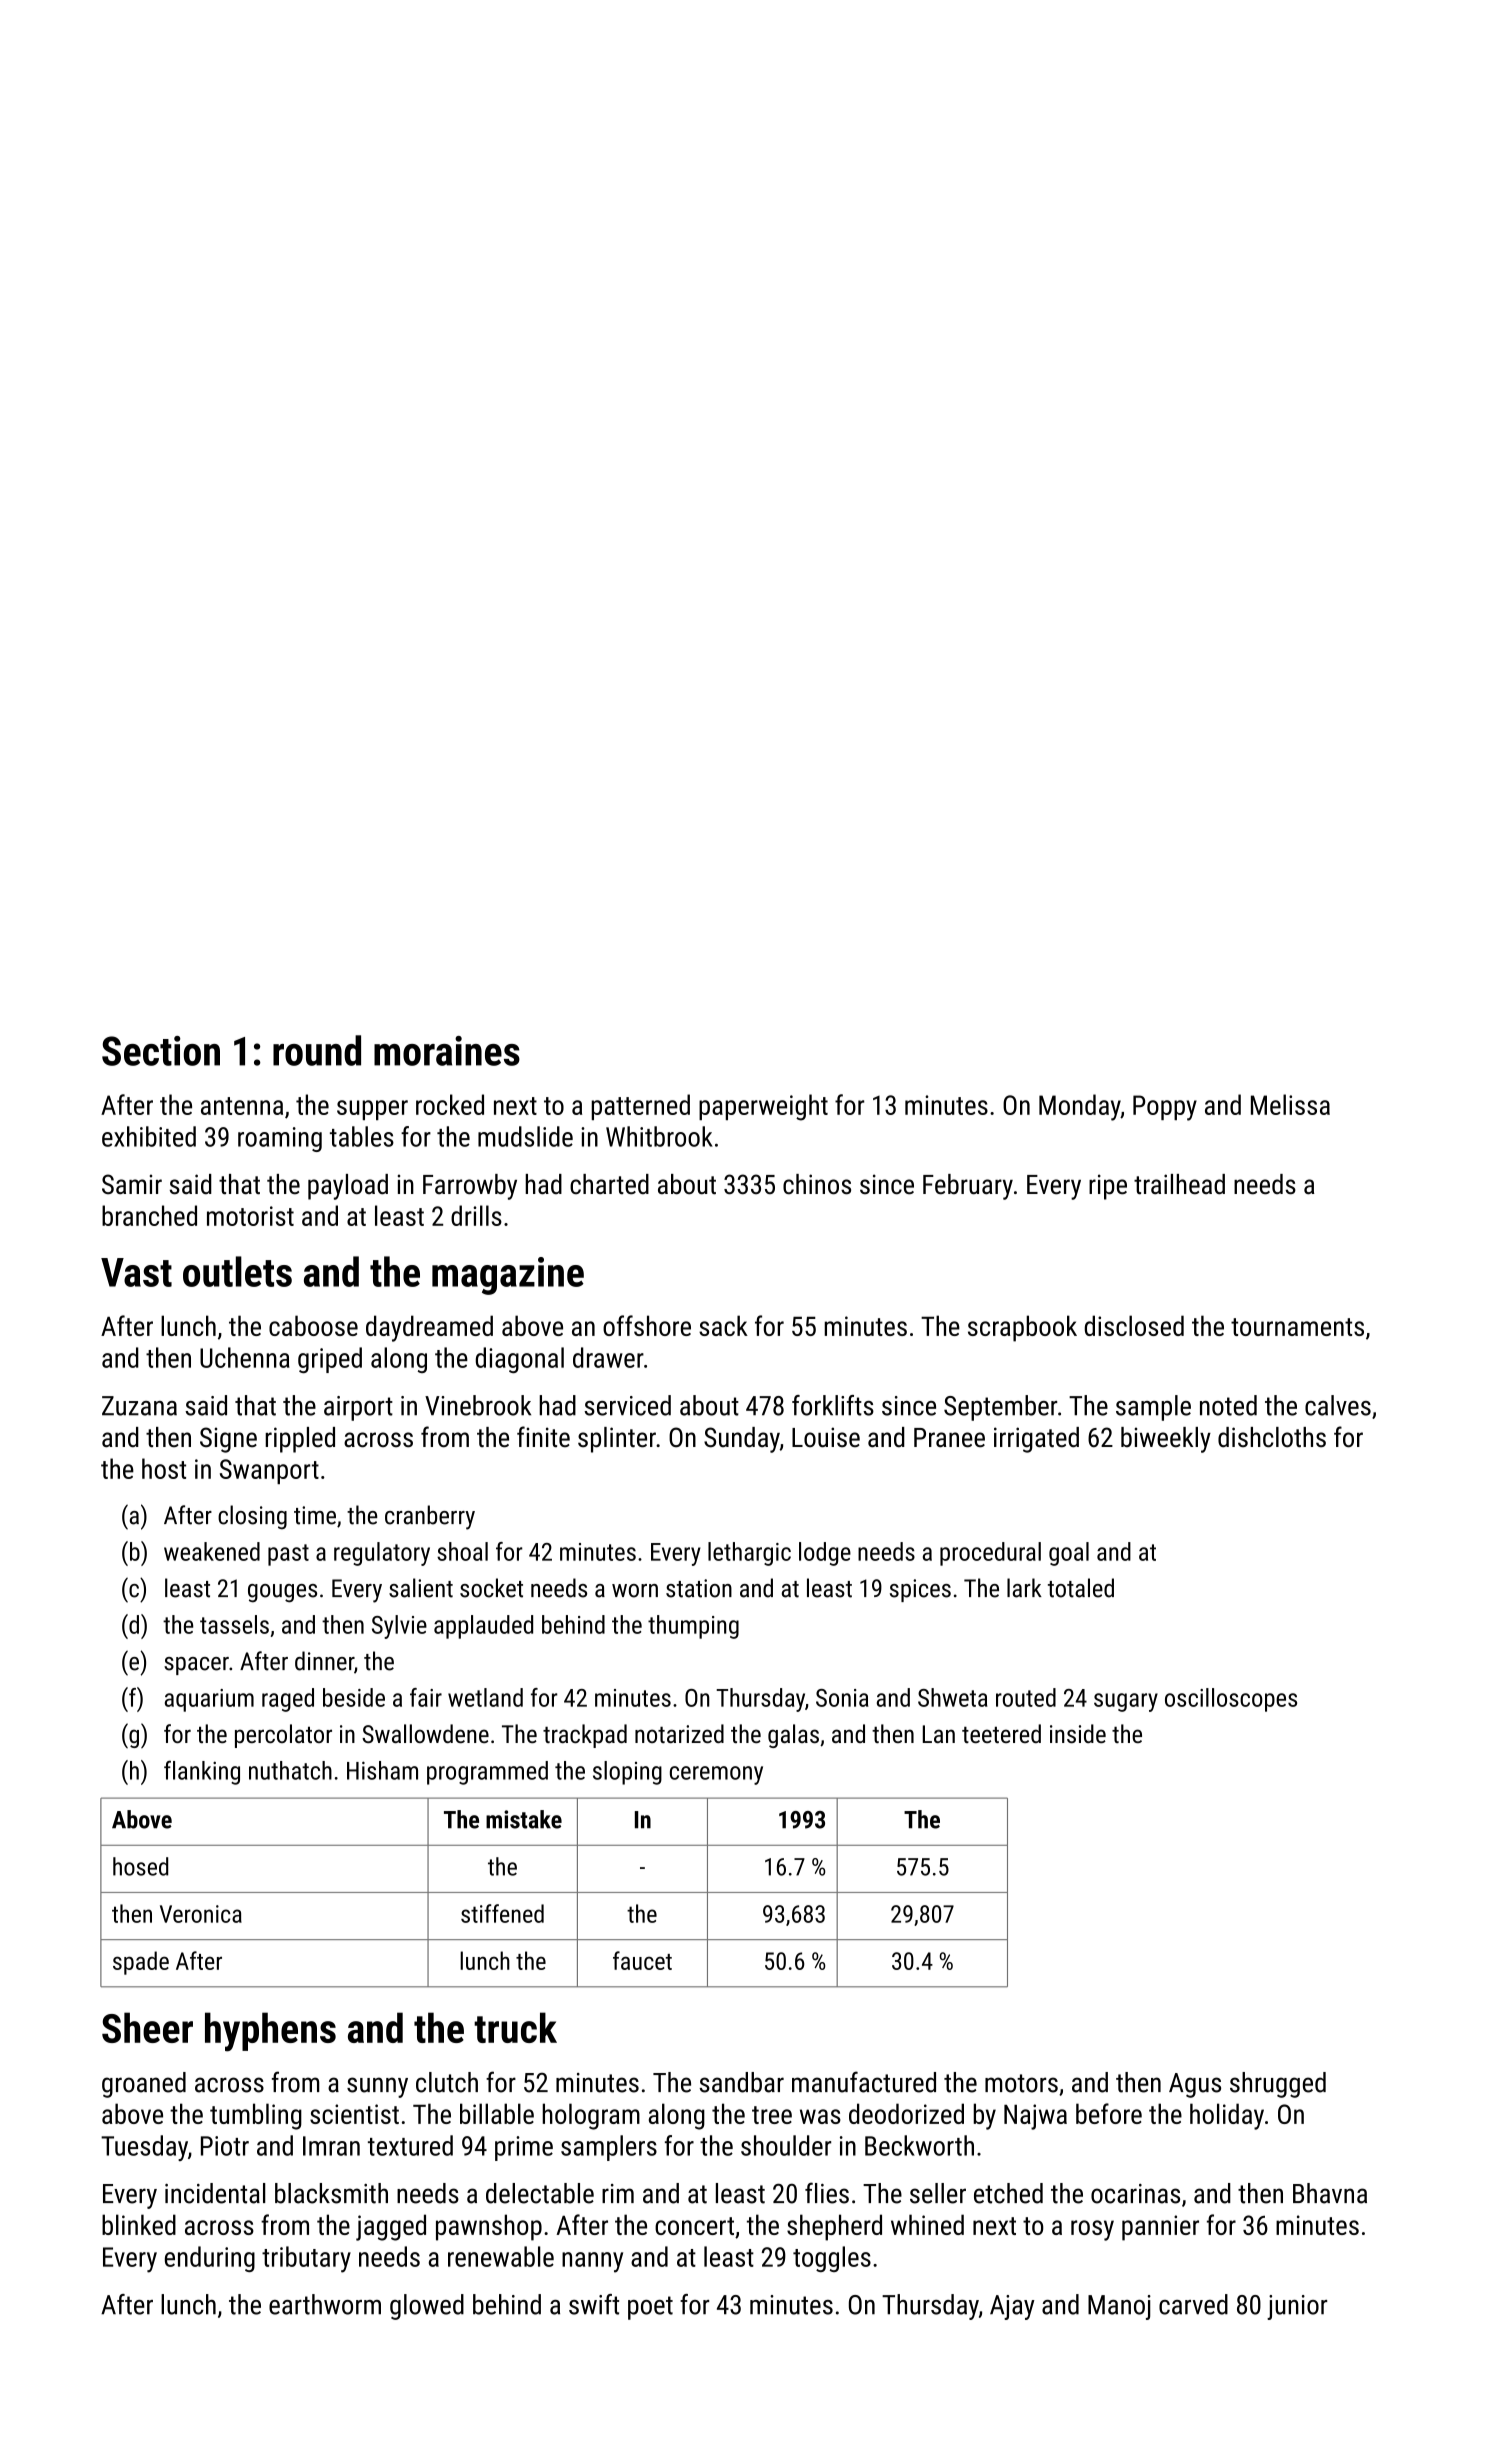 This image has height=2464, width=1496. Describe the element at coordinates (210, 2259) in the image. I see `enduring` at that location.
